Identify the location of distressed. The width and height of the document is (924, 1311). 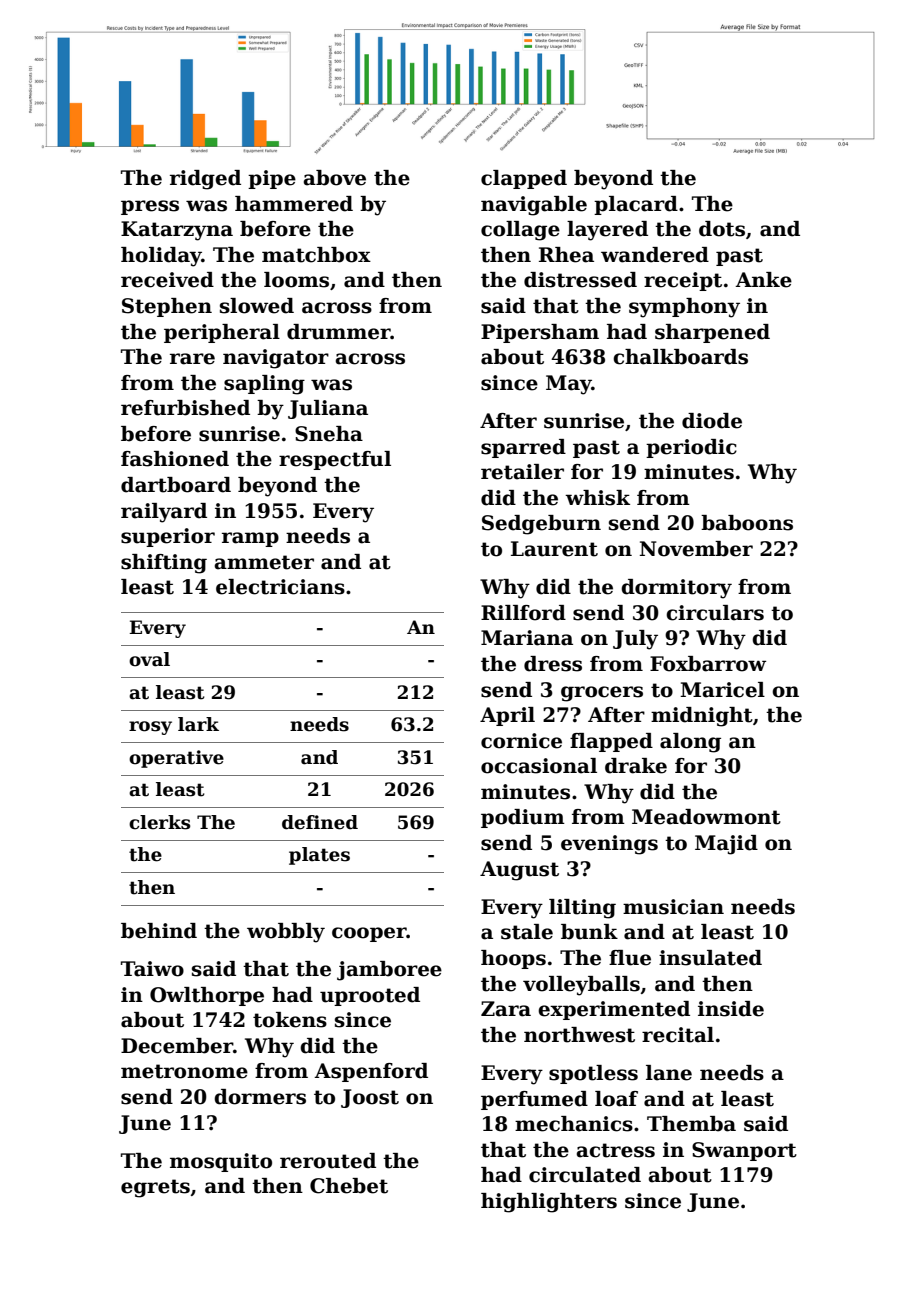
(580, 280).
